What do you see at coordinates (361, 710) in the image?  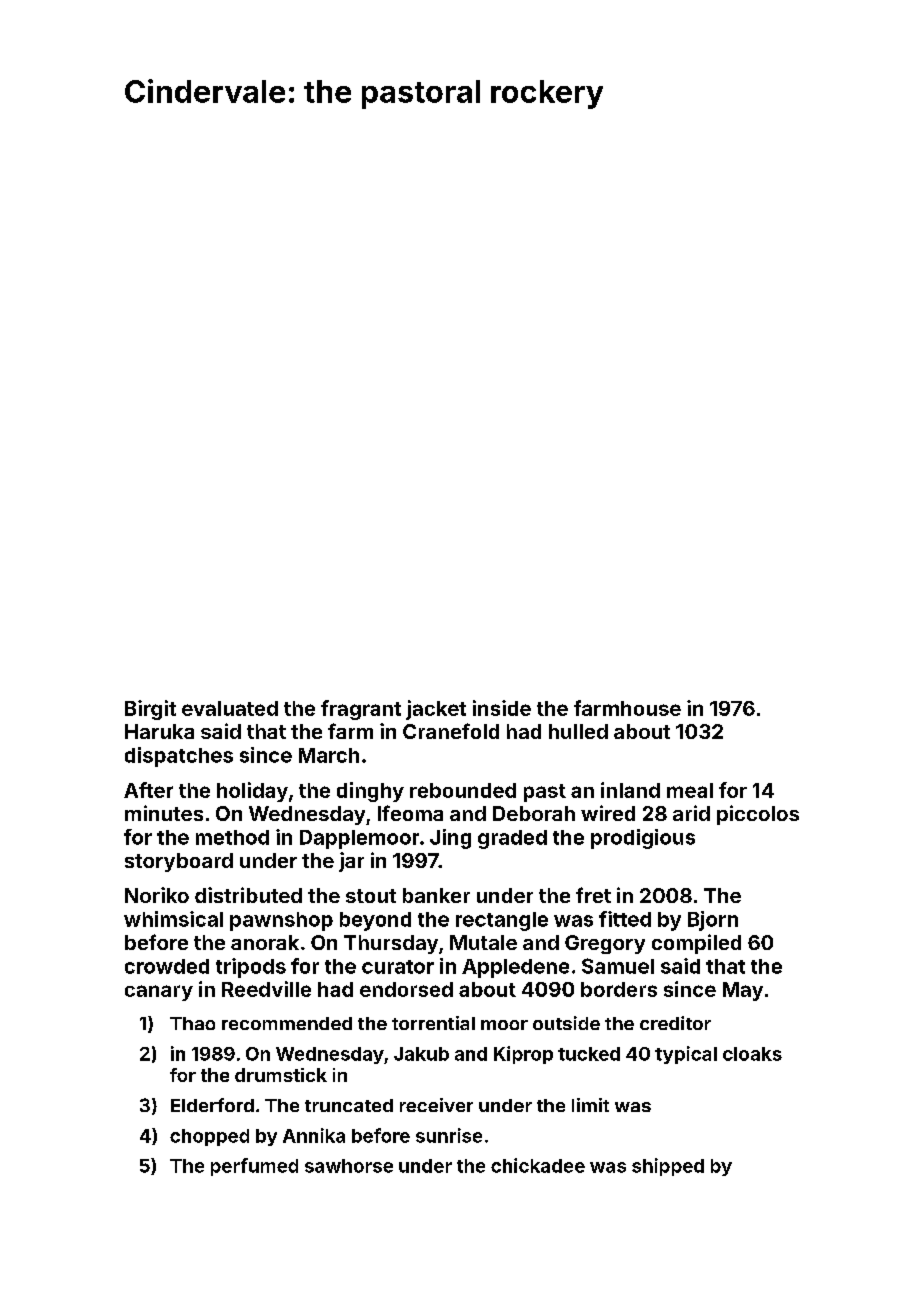 I see `fragrant` at bounding box center [361, 710].
